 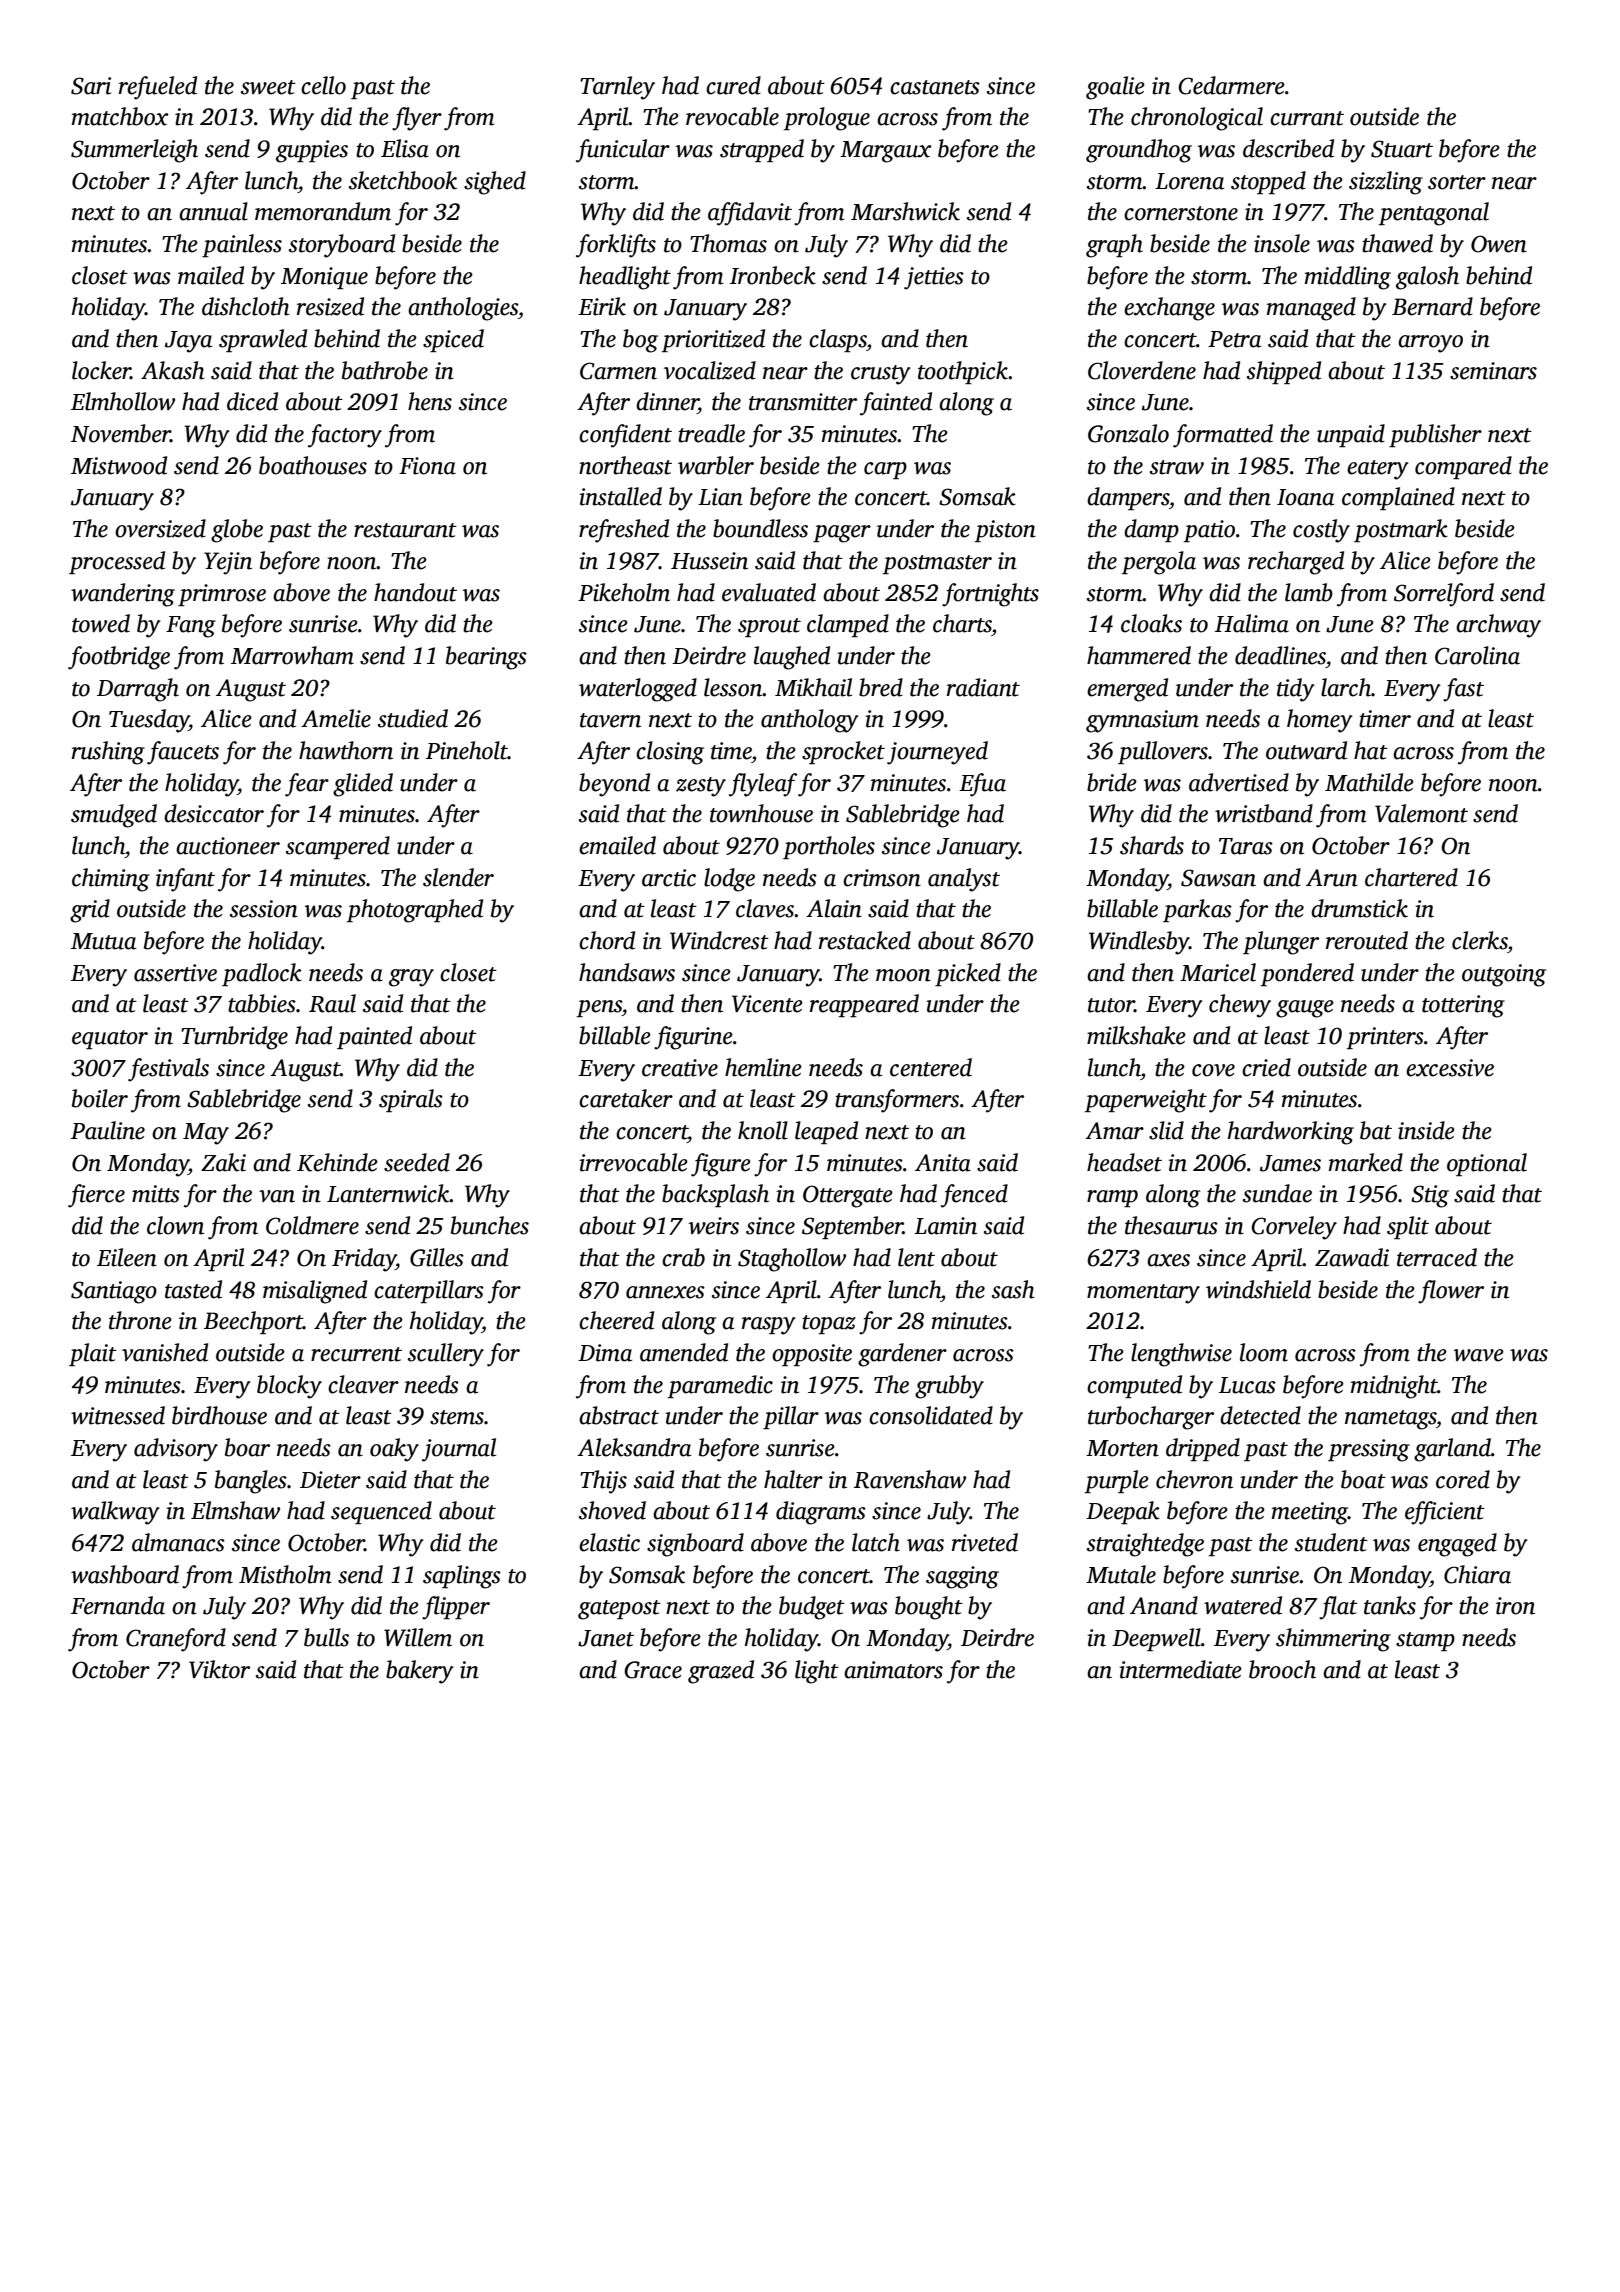 I want to click on Stuart, so click(x=1402, y=149).
